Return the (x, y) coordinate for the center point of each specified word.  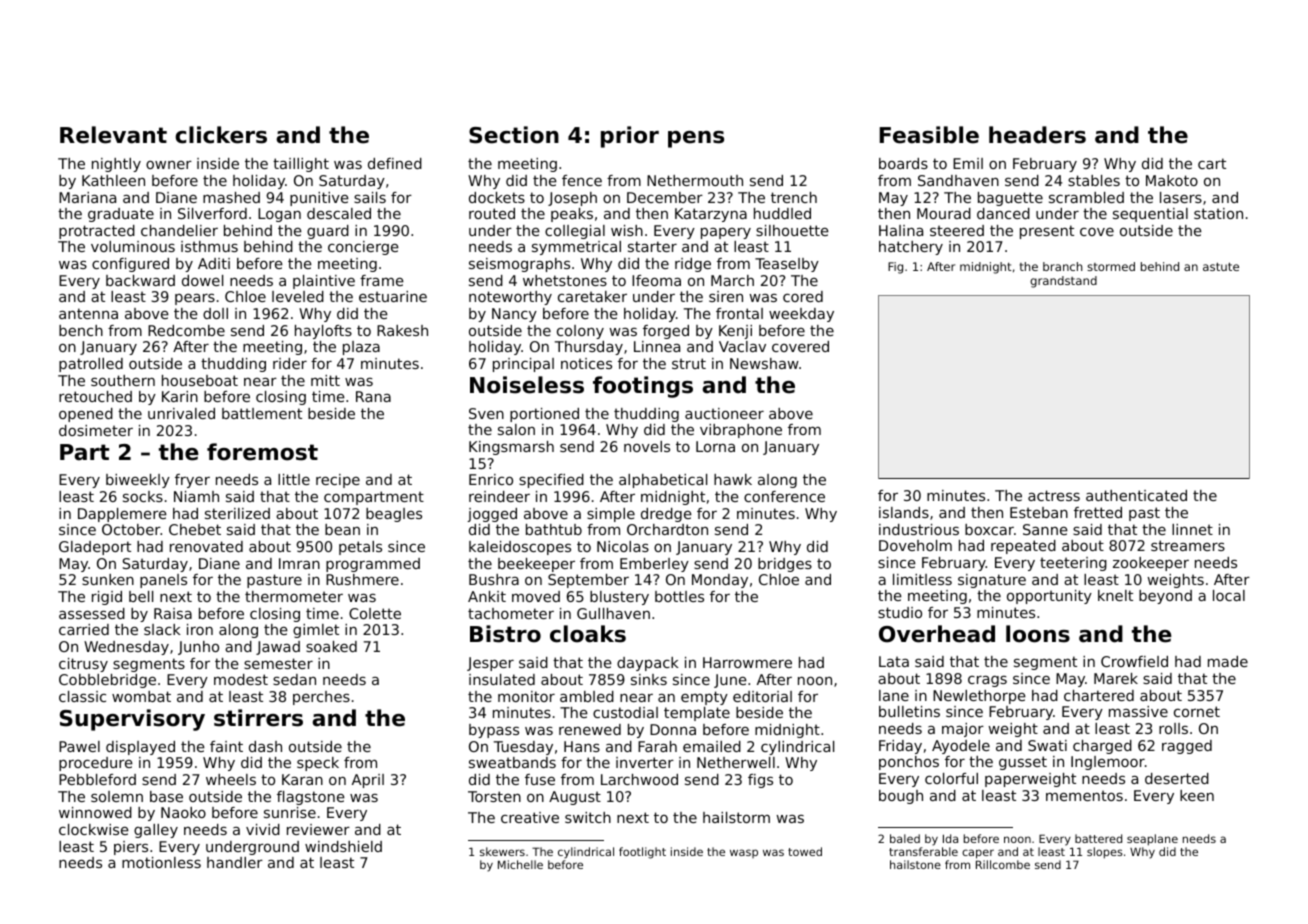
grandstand (1063, 282)
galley (156, 831)
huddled (782, 213)
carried (84, 629)
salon (516, 429)
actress (1054, 495)
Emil (968, 163)
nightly (116, 165)
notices (586, 363)
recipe (338, 481)
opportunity (1049, 597)
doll (215, 313)
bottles (679, 596)
